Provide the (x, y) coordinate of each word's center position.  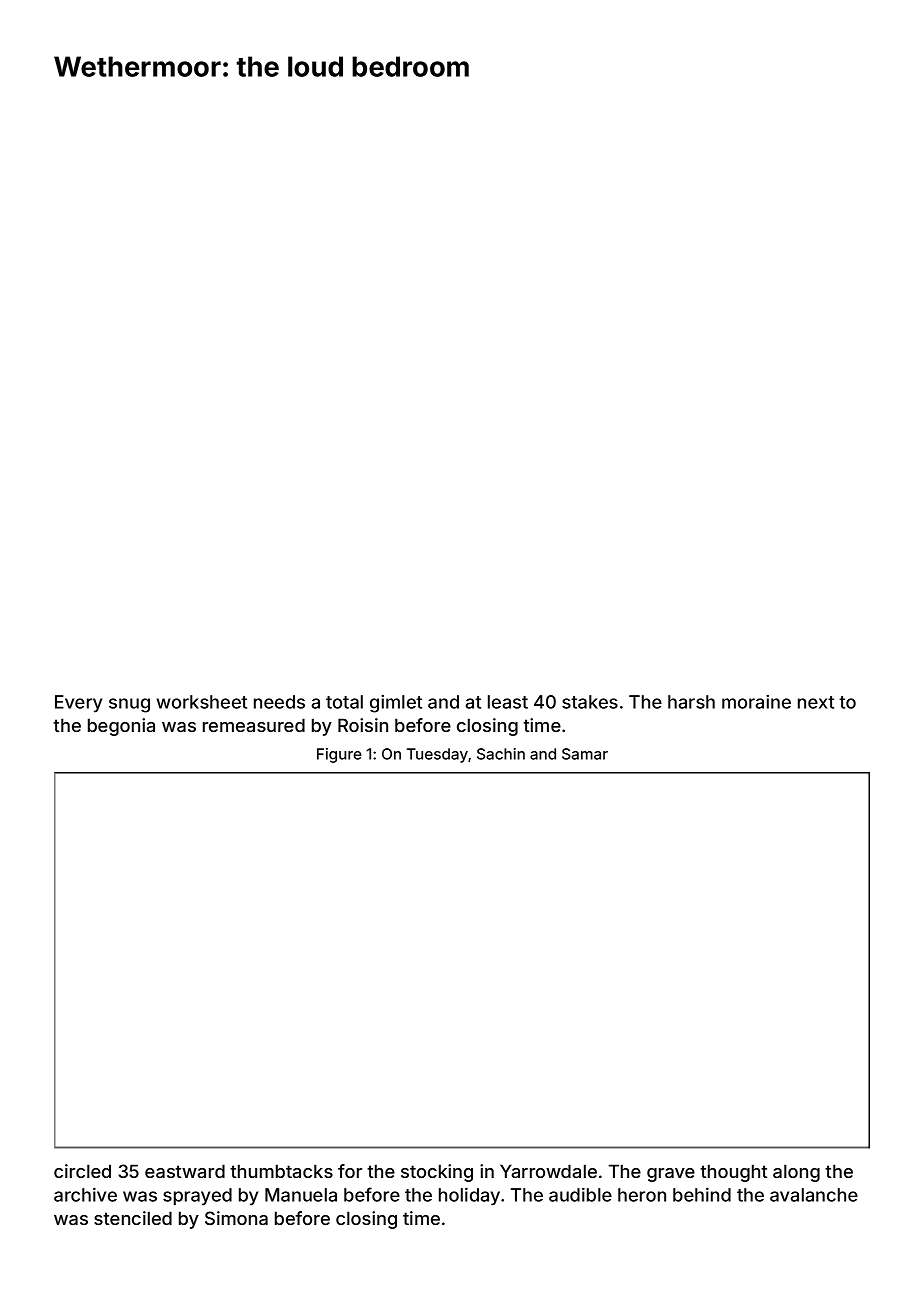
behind (702, 1194)
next (816, 702)
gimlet (396, 704)
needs (279, 702)
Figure (339, 755)
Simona (236, 1218)
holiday (469, 1196)
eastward (185, 1171)
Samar (585, 754)
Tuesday (437, 755)
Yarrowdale (548, 1171)
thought (734, 1173)
